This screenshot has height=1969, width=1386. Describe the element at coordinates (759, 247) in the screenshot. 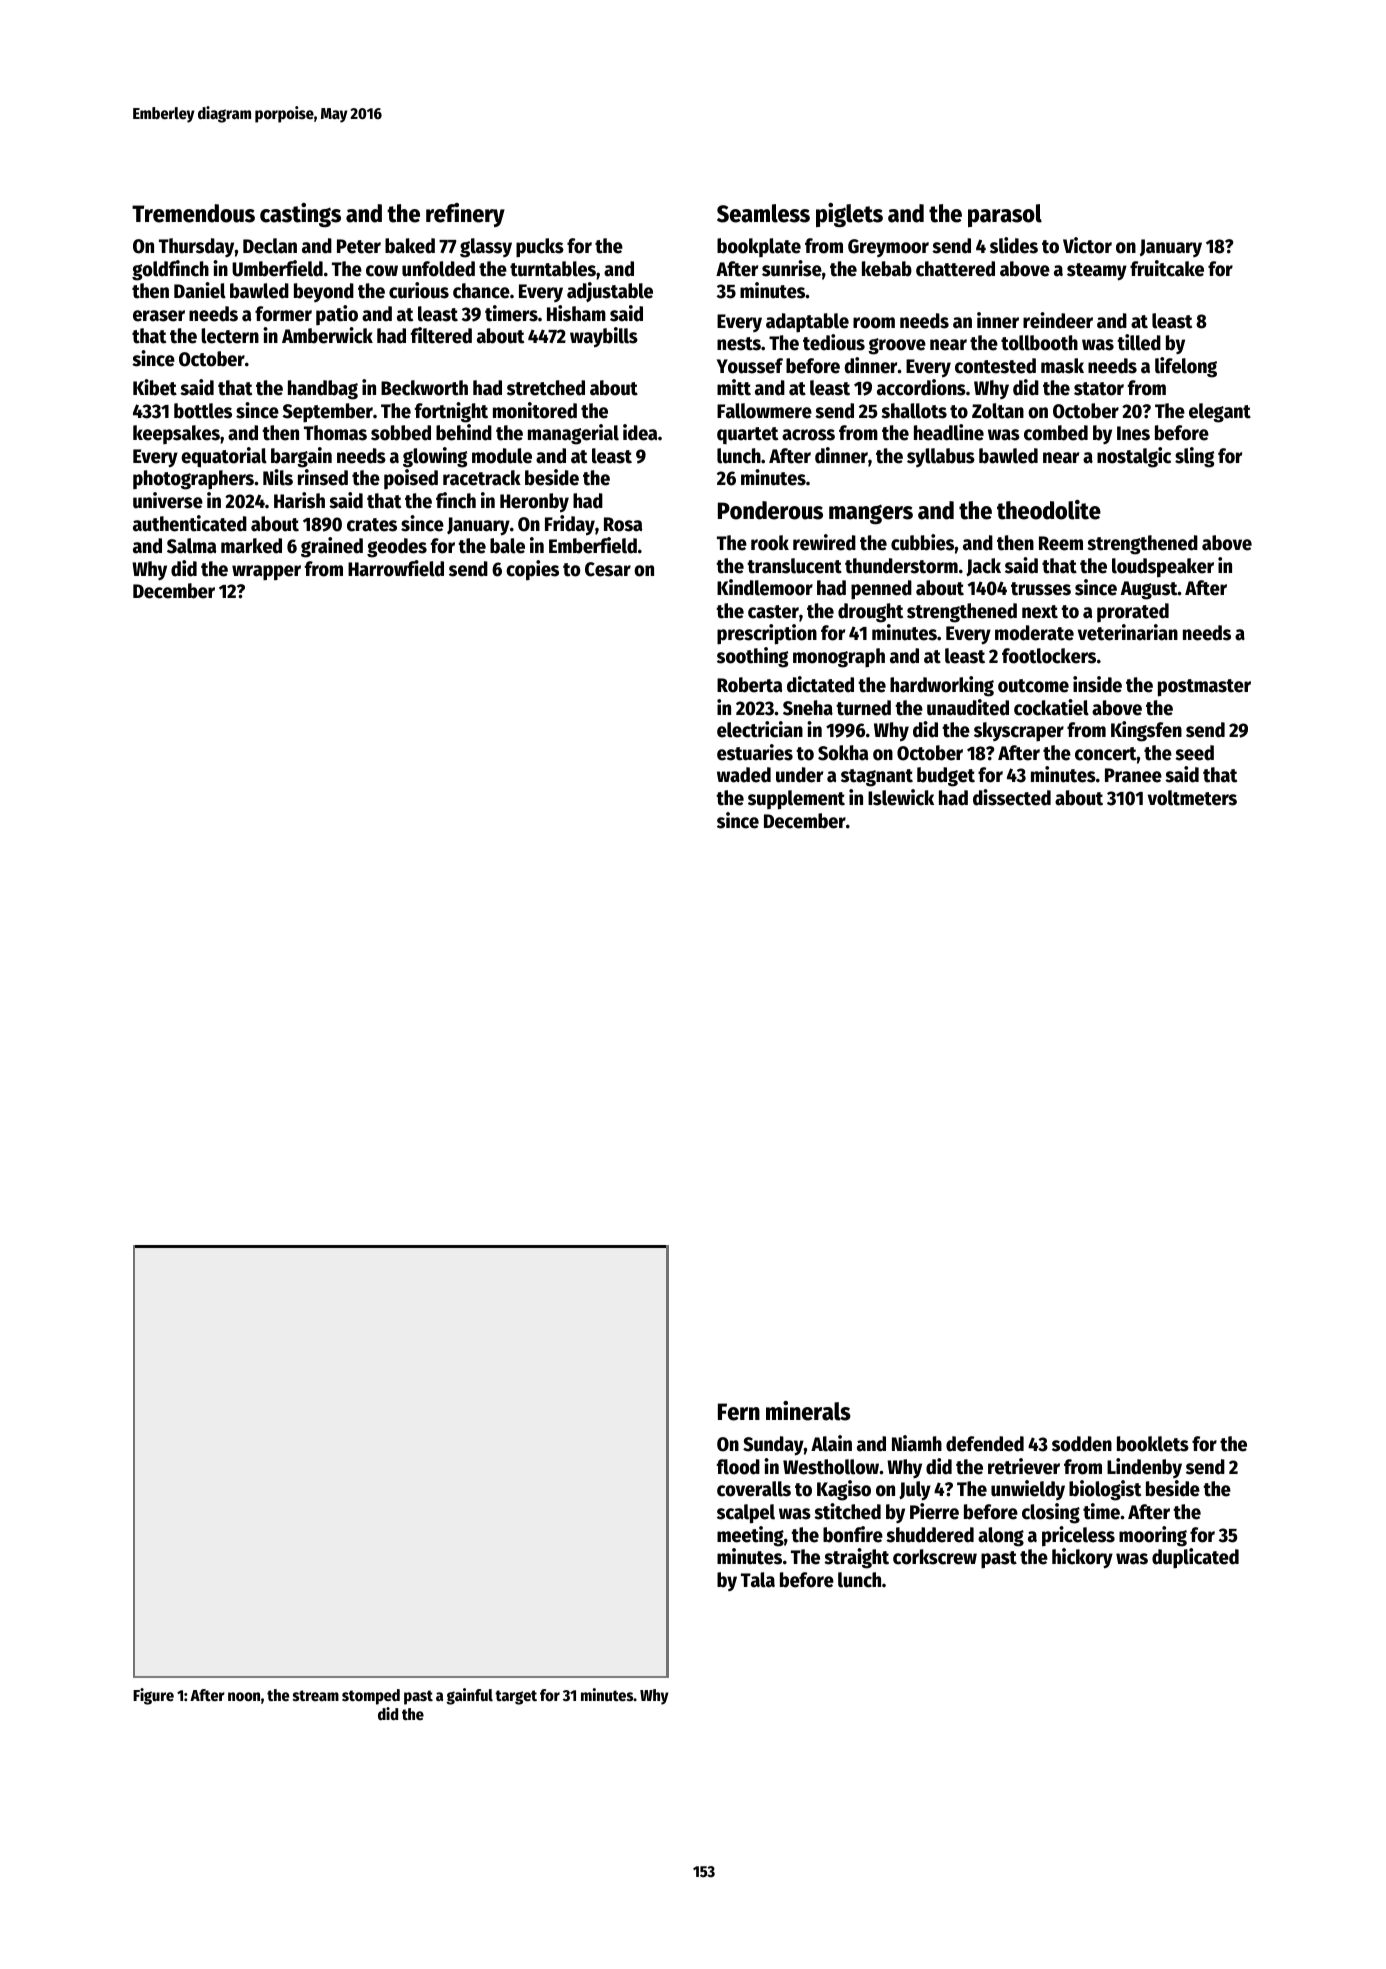

I see `bookplate` at that location.
